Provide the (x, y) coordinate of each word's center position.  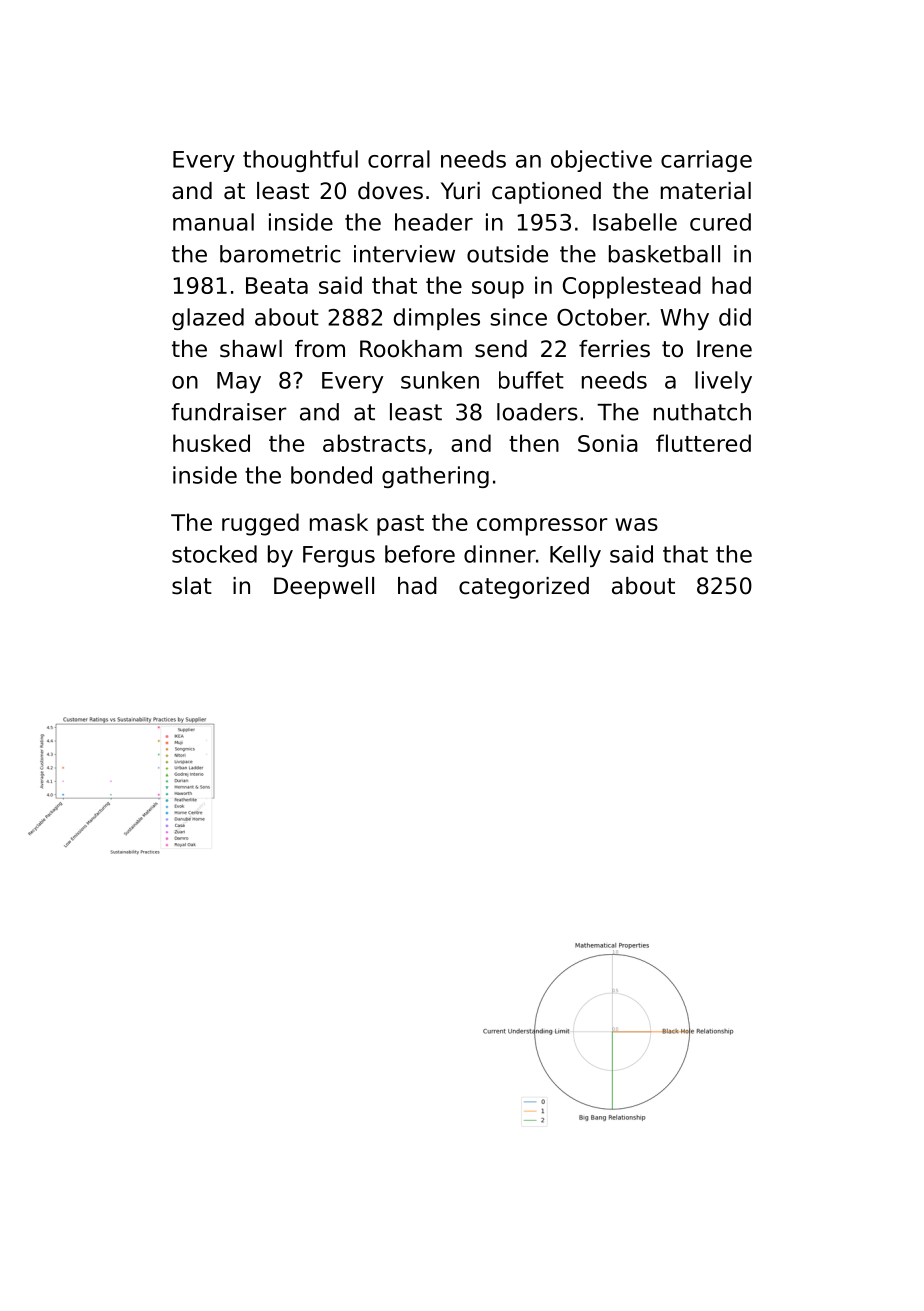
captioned (546, 193)
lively (723, 382)
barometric (280, 254)
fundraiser (229, 412)
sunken (440, 380)
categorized (524, 588)
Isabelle (635, 222)
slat (192, 586)
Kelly (575, 556)
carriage (706, 161)
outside (507, 254)
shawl (251, 349)
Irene (724, 349)
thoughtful (300, 161)
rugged (260, 524)
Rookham (411, 349)
